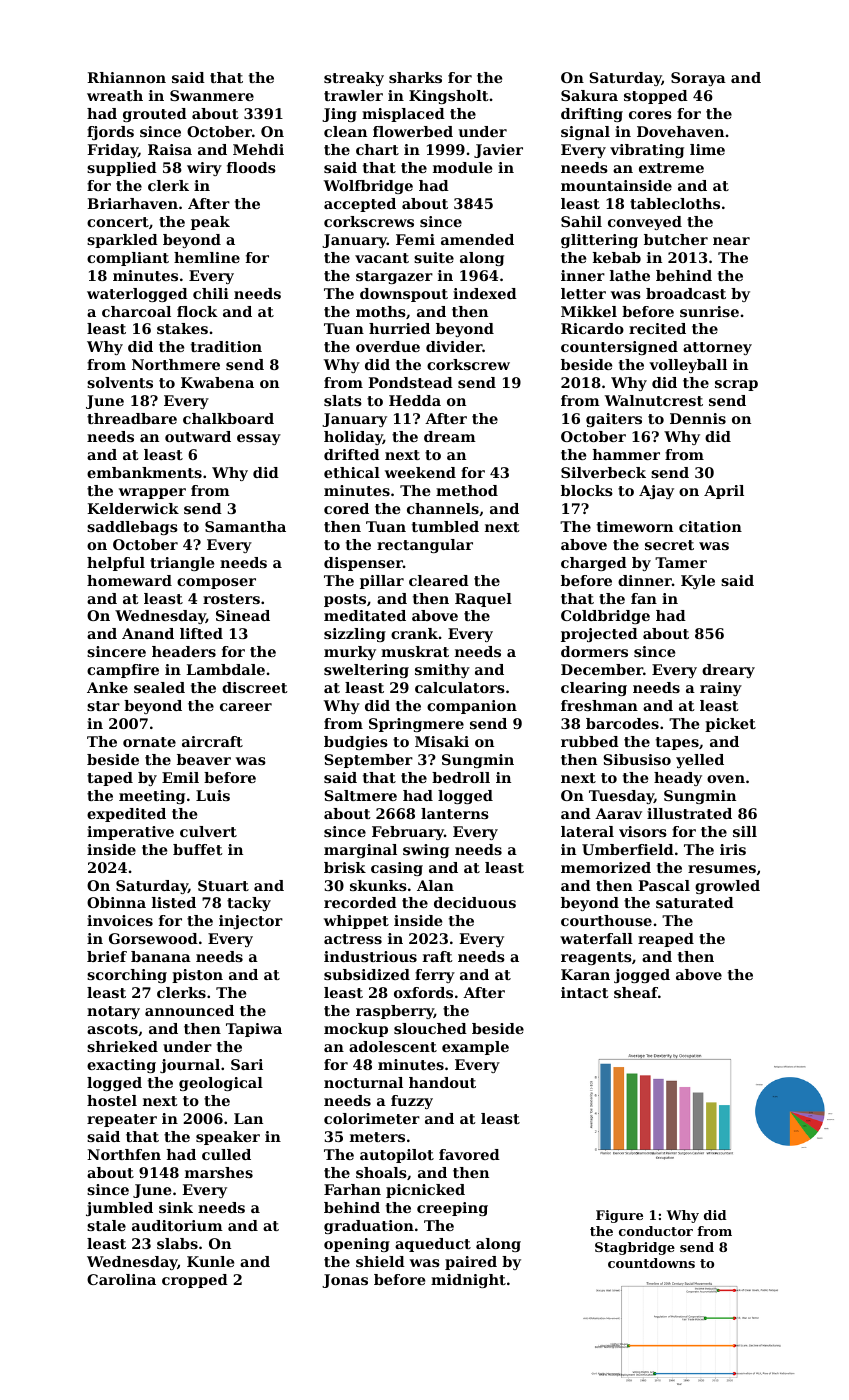  I want to click on sharks, so click(415, 77).
